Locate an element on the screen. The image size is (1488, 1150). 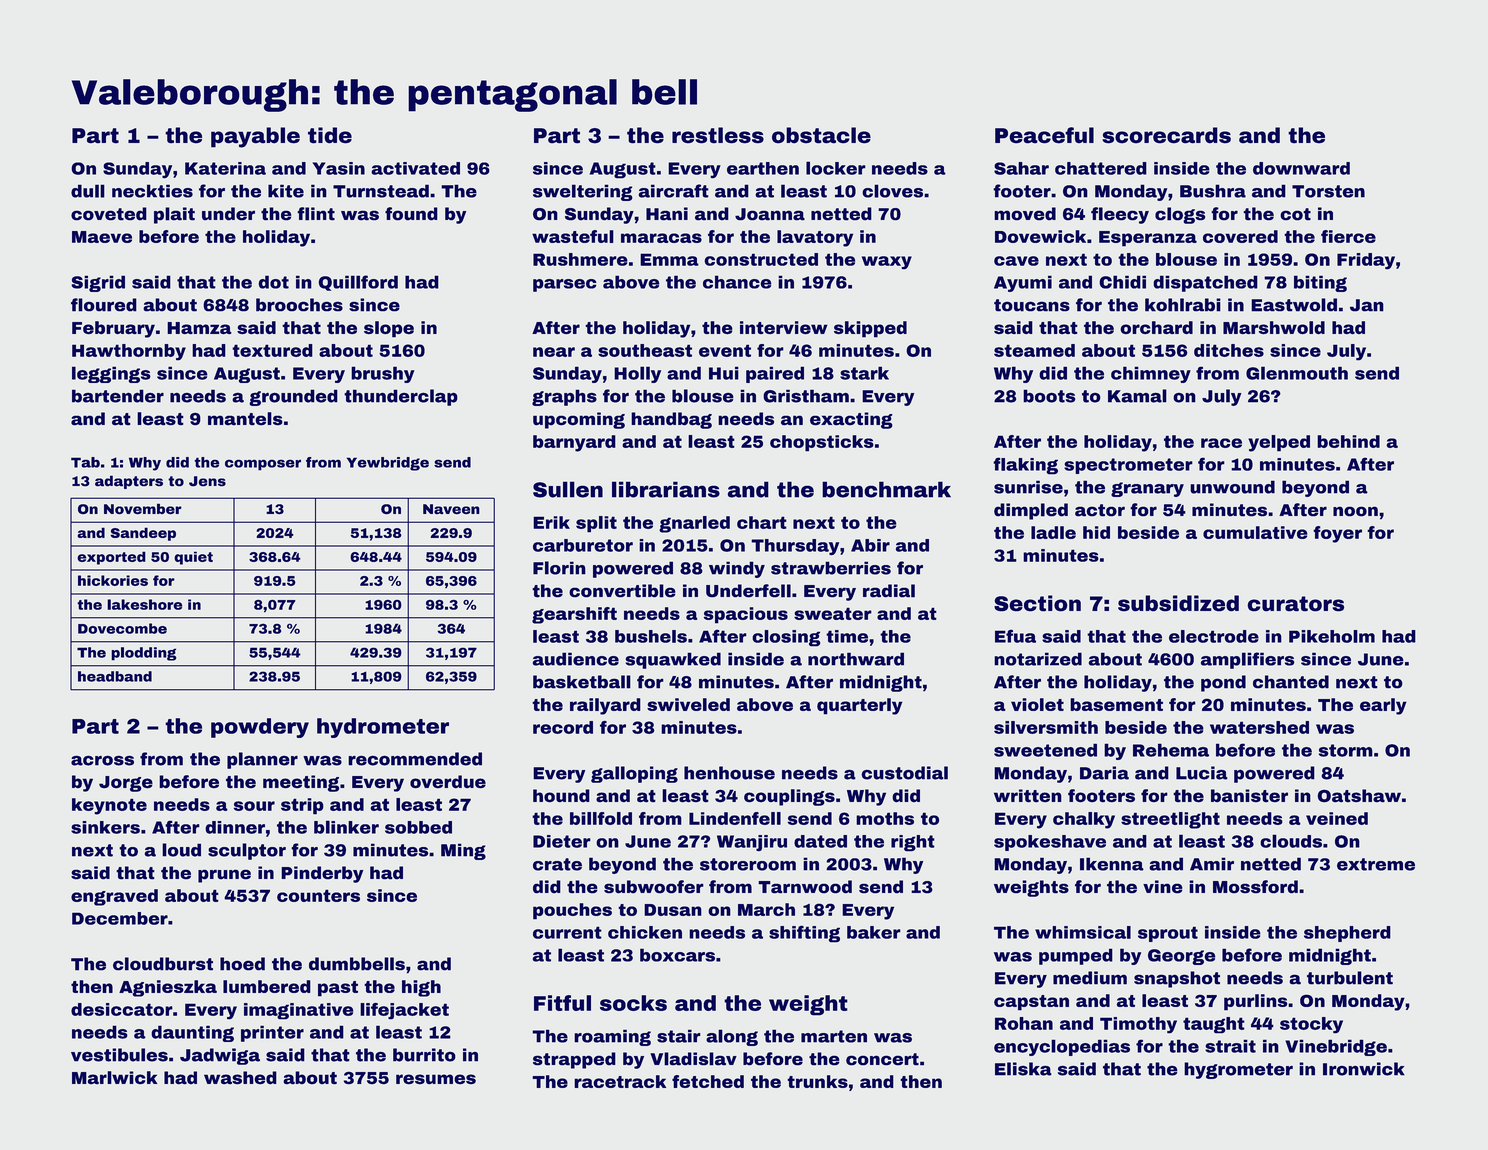
gearshift is located at coordinates (574, 615).
